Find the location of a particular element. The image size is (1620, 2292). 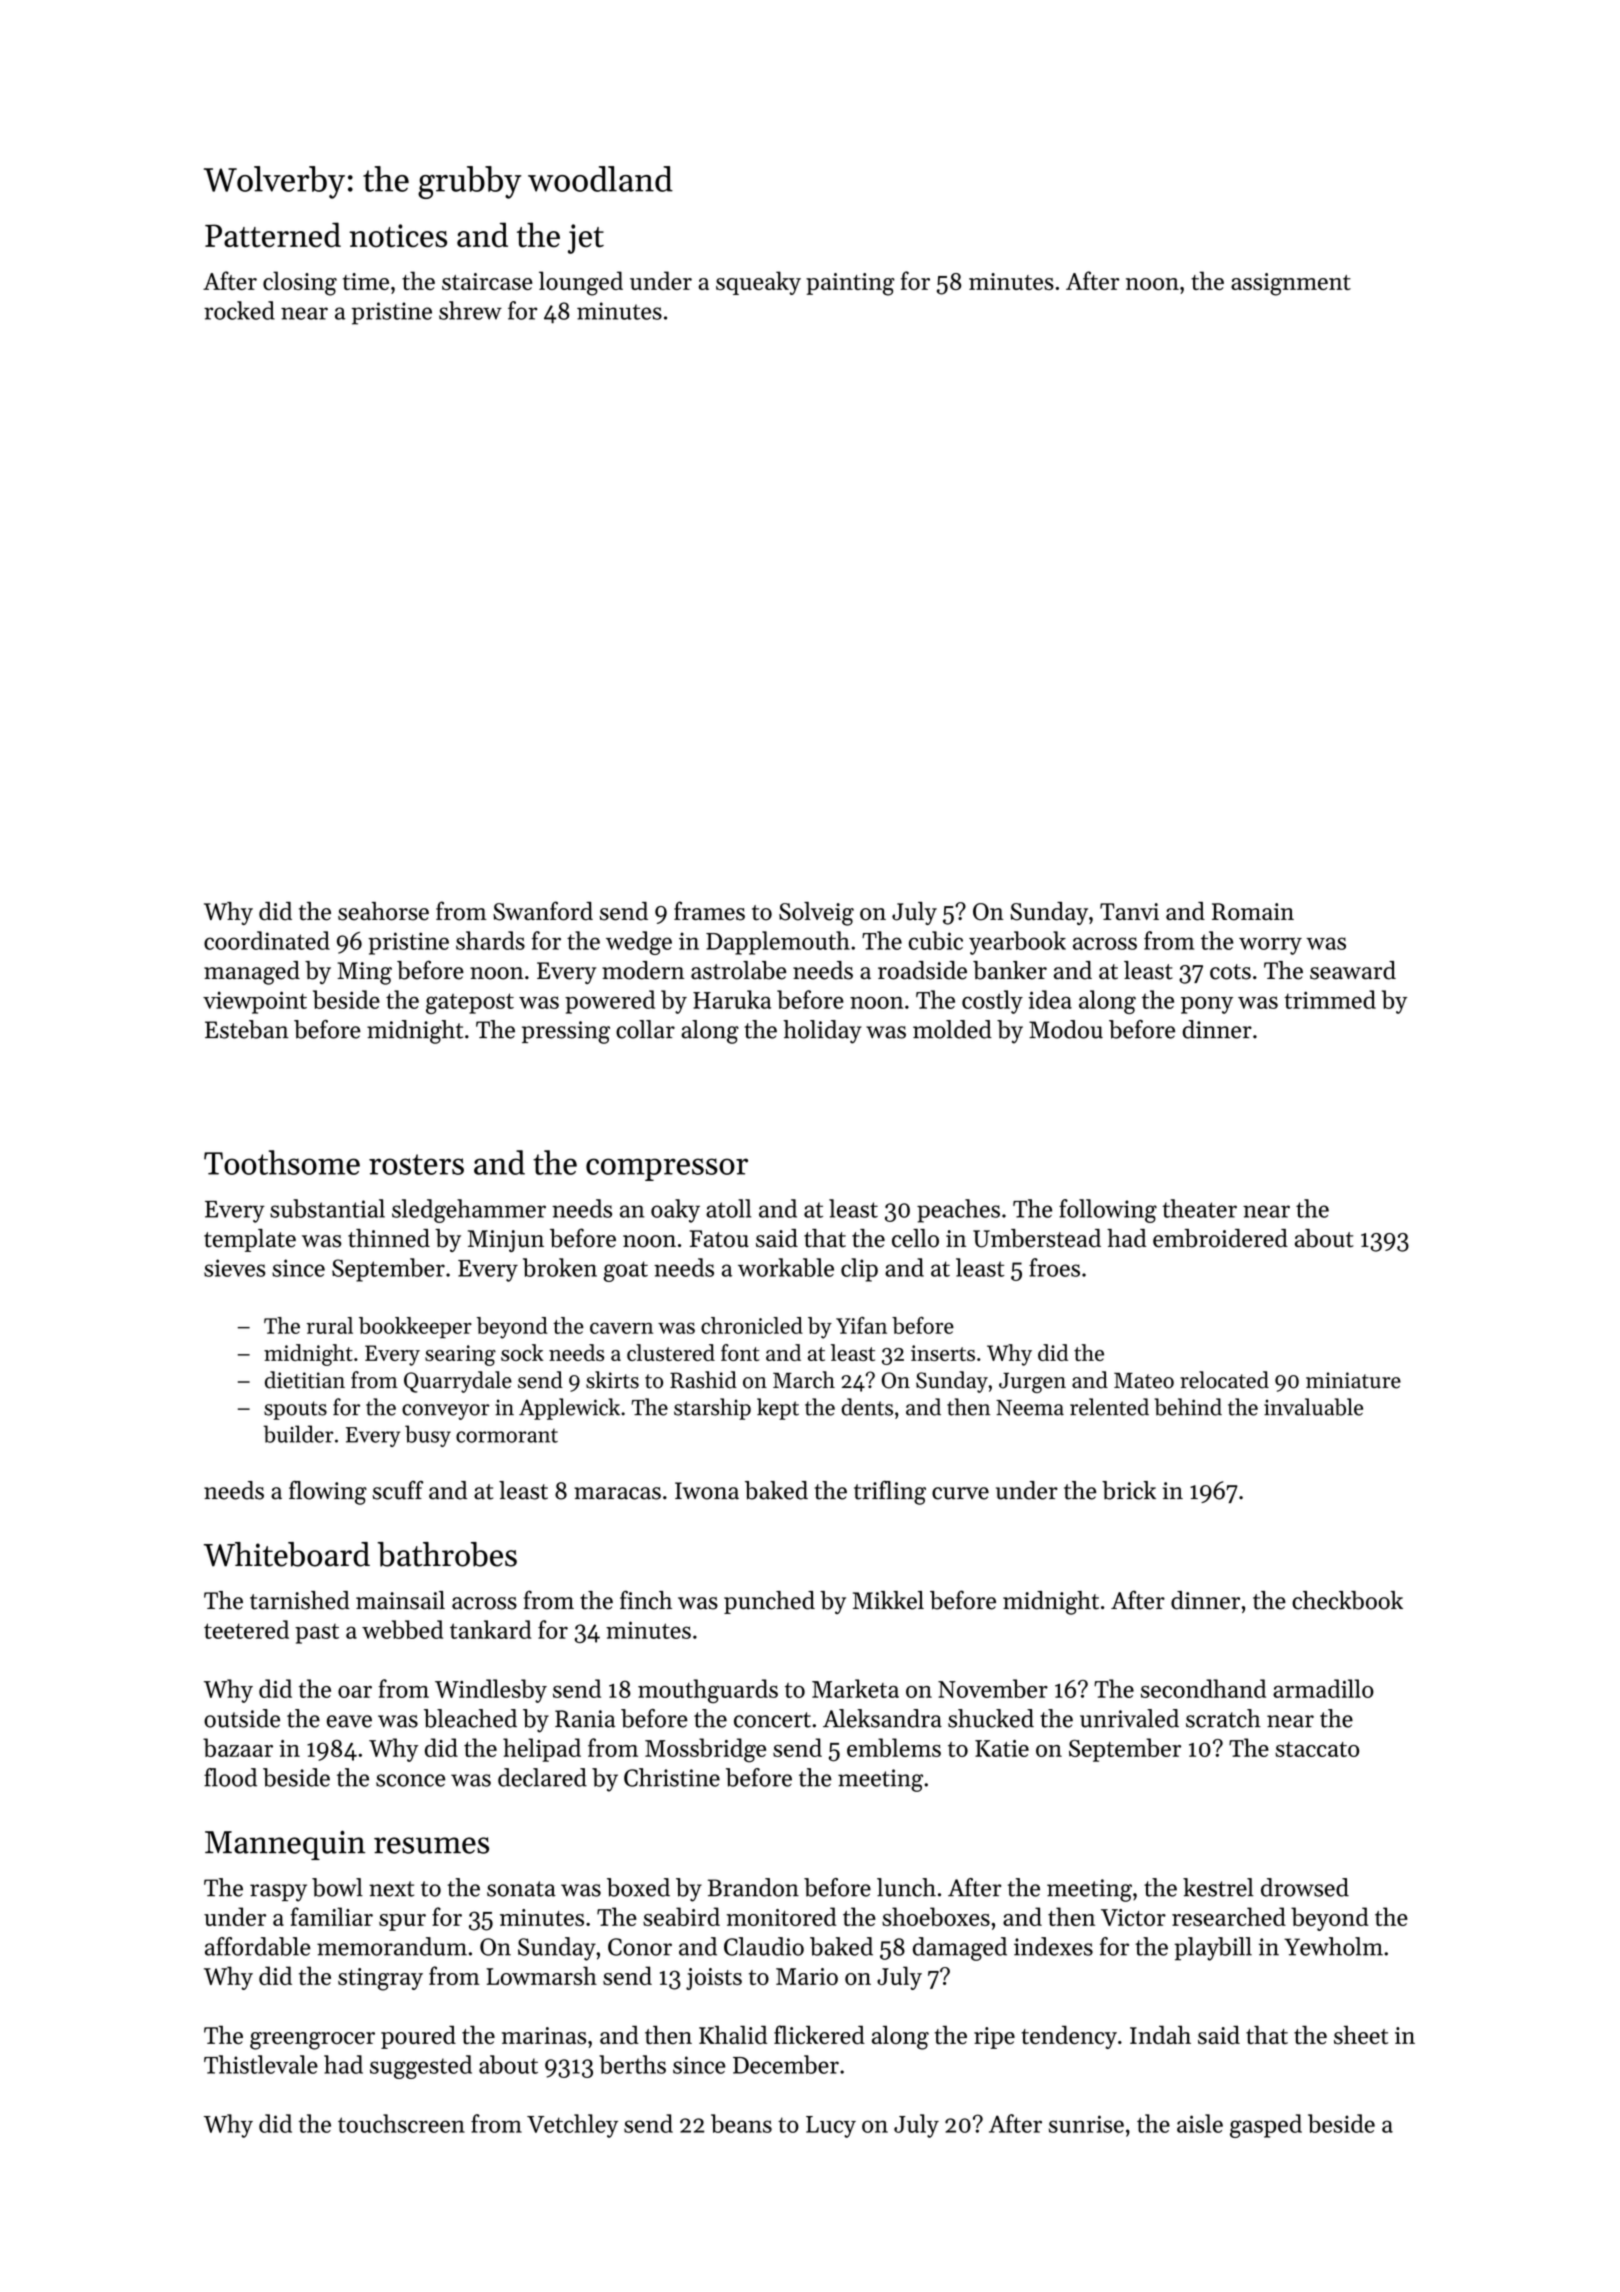

Minjun is located at coordinates (506, 1241).
